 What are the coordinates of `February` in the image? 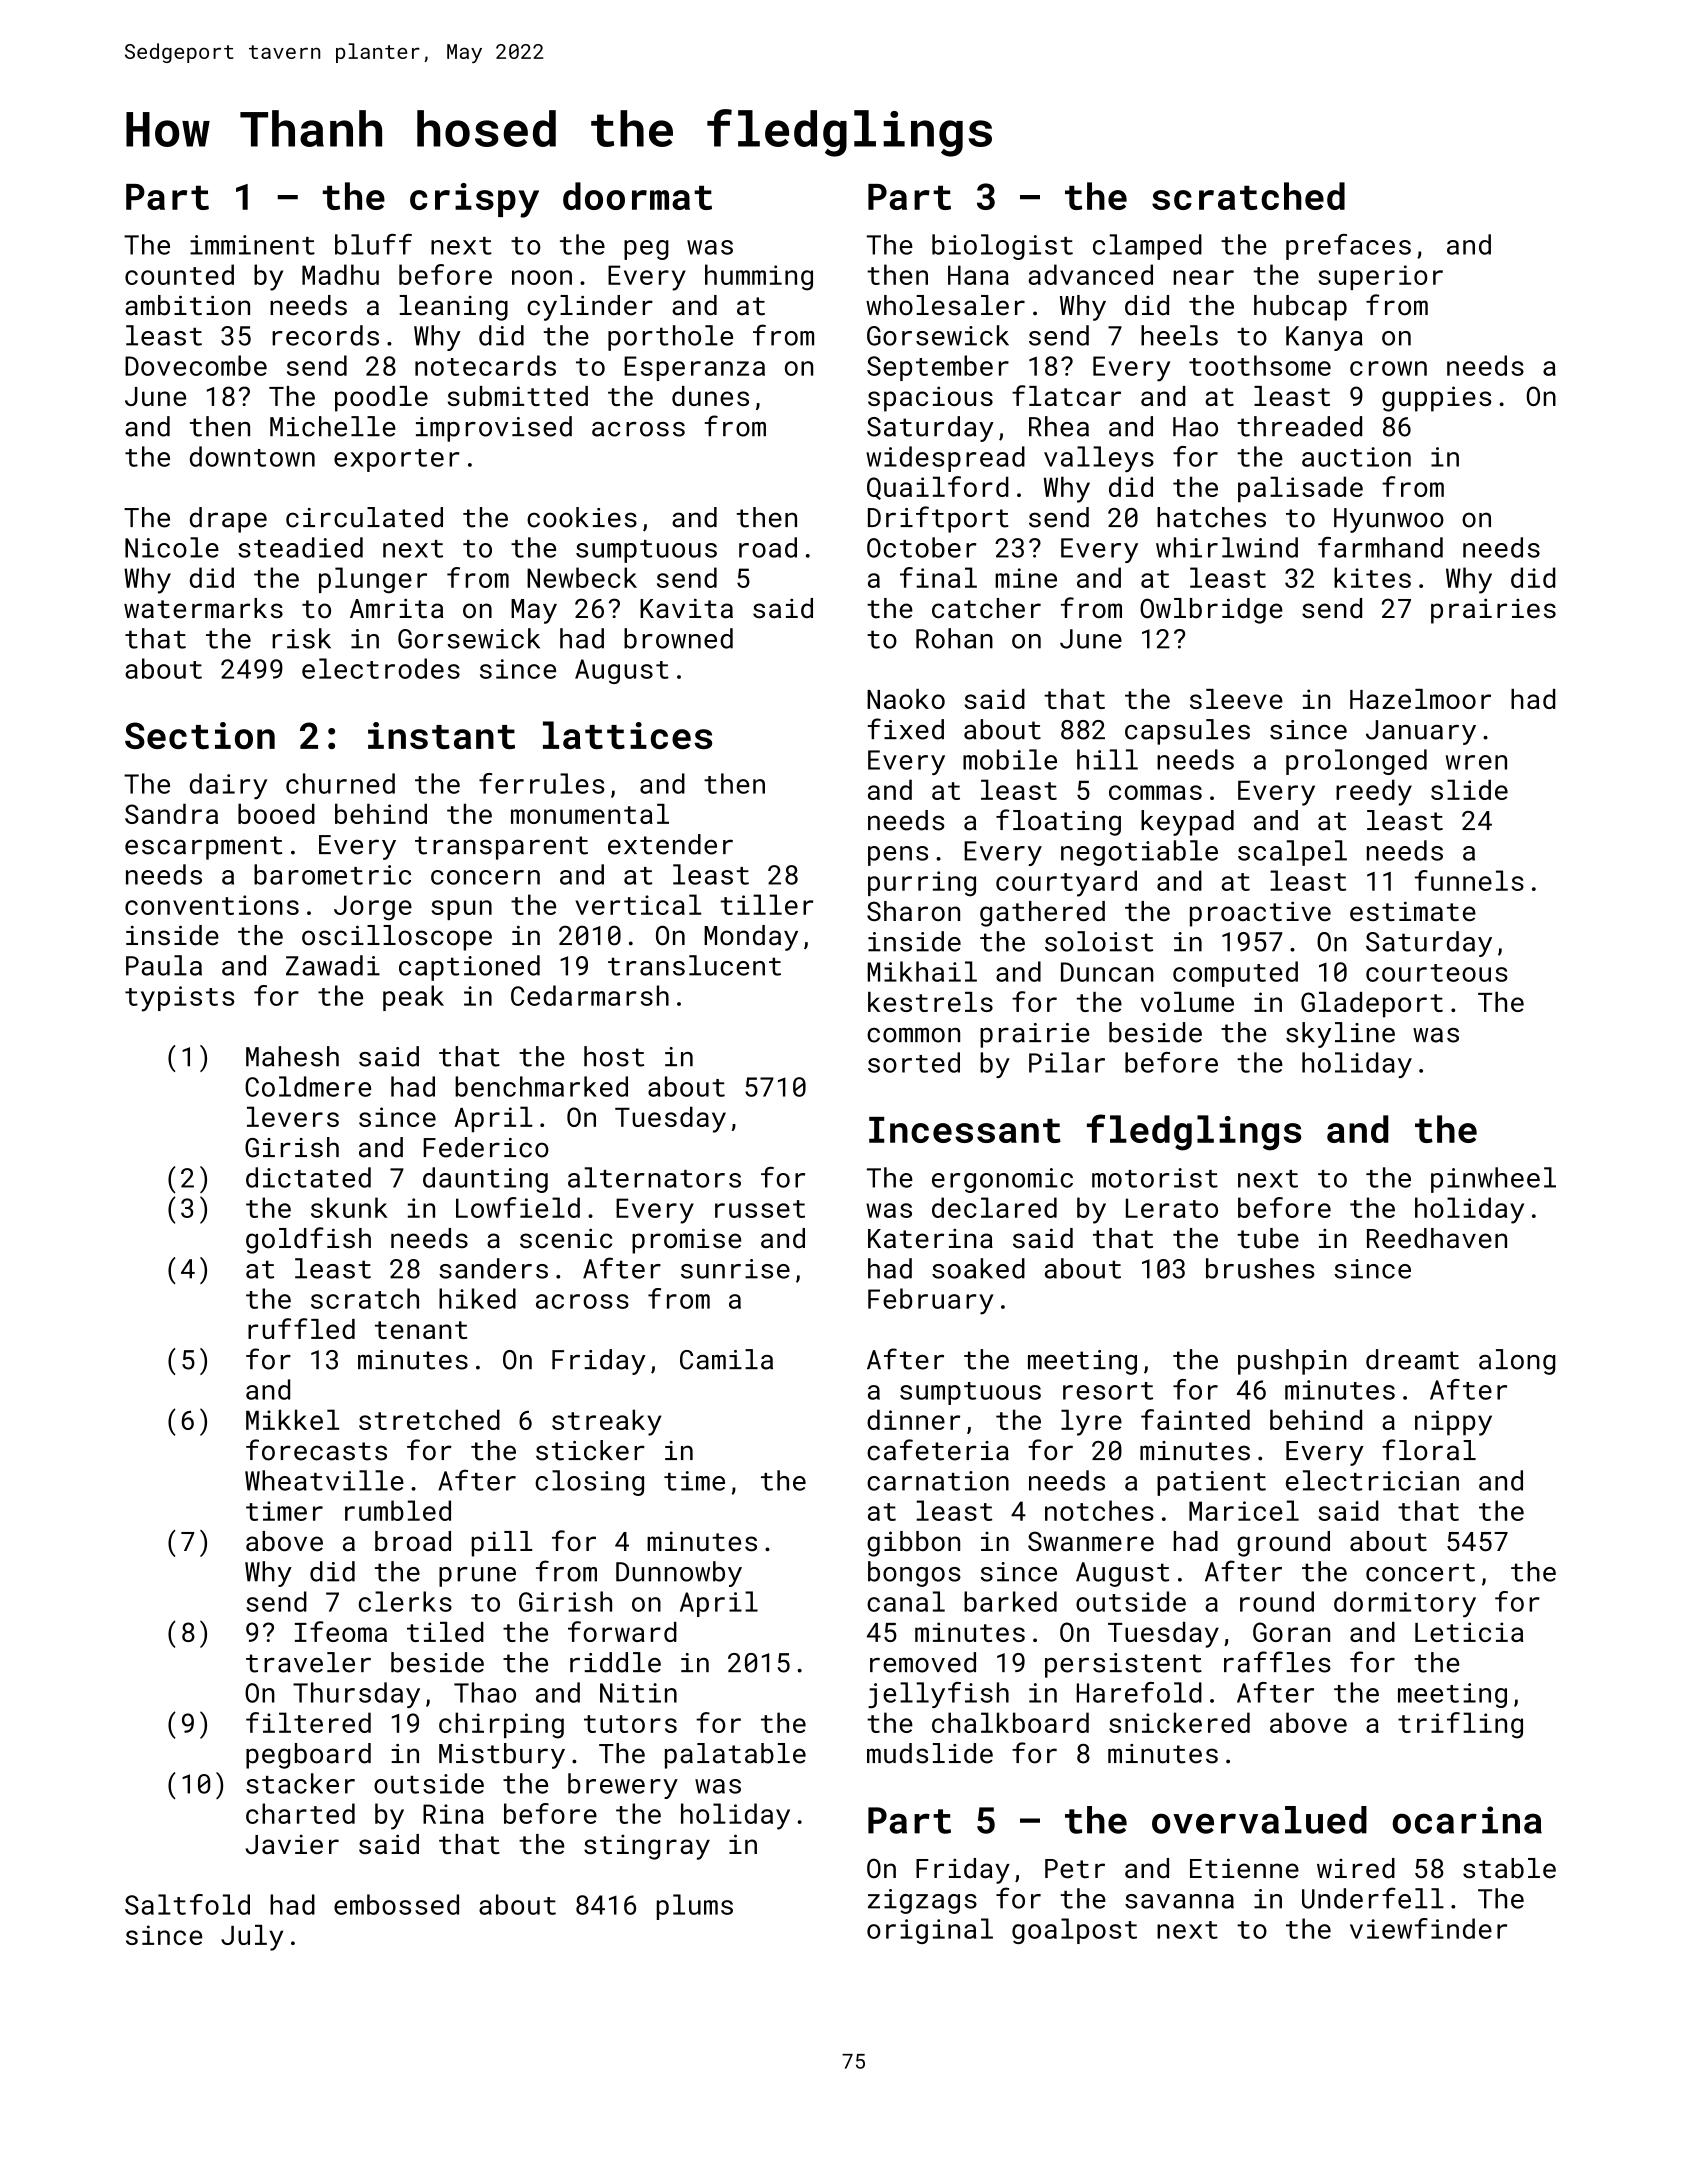 It's located at (930, 1301).
